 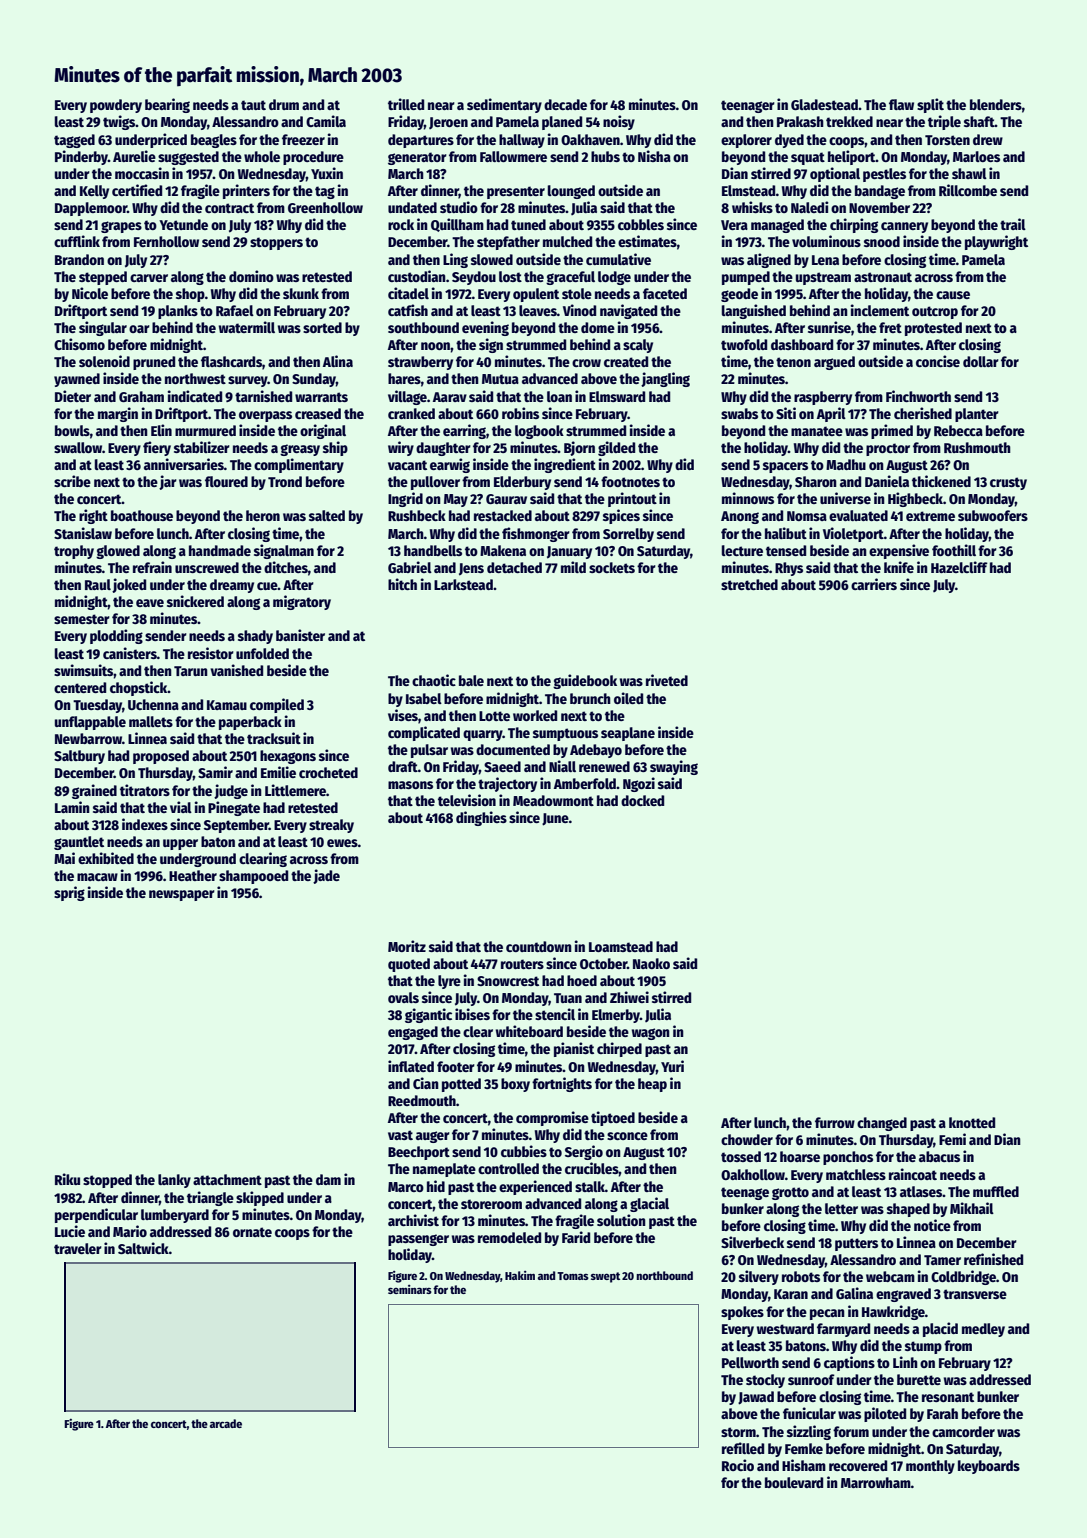 What do you see at coordinates (262, 156) in the page?
I see `whole` at bounding box center [262, 156].
